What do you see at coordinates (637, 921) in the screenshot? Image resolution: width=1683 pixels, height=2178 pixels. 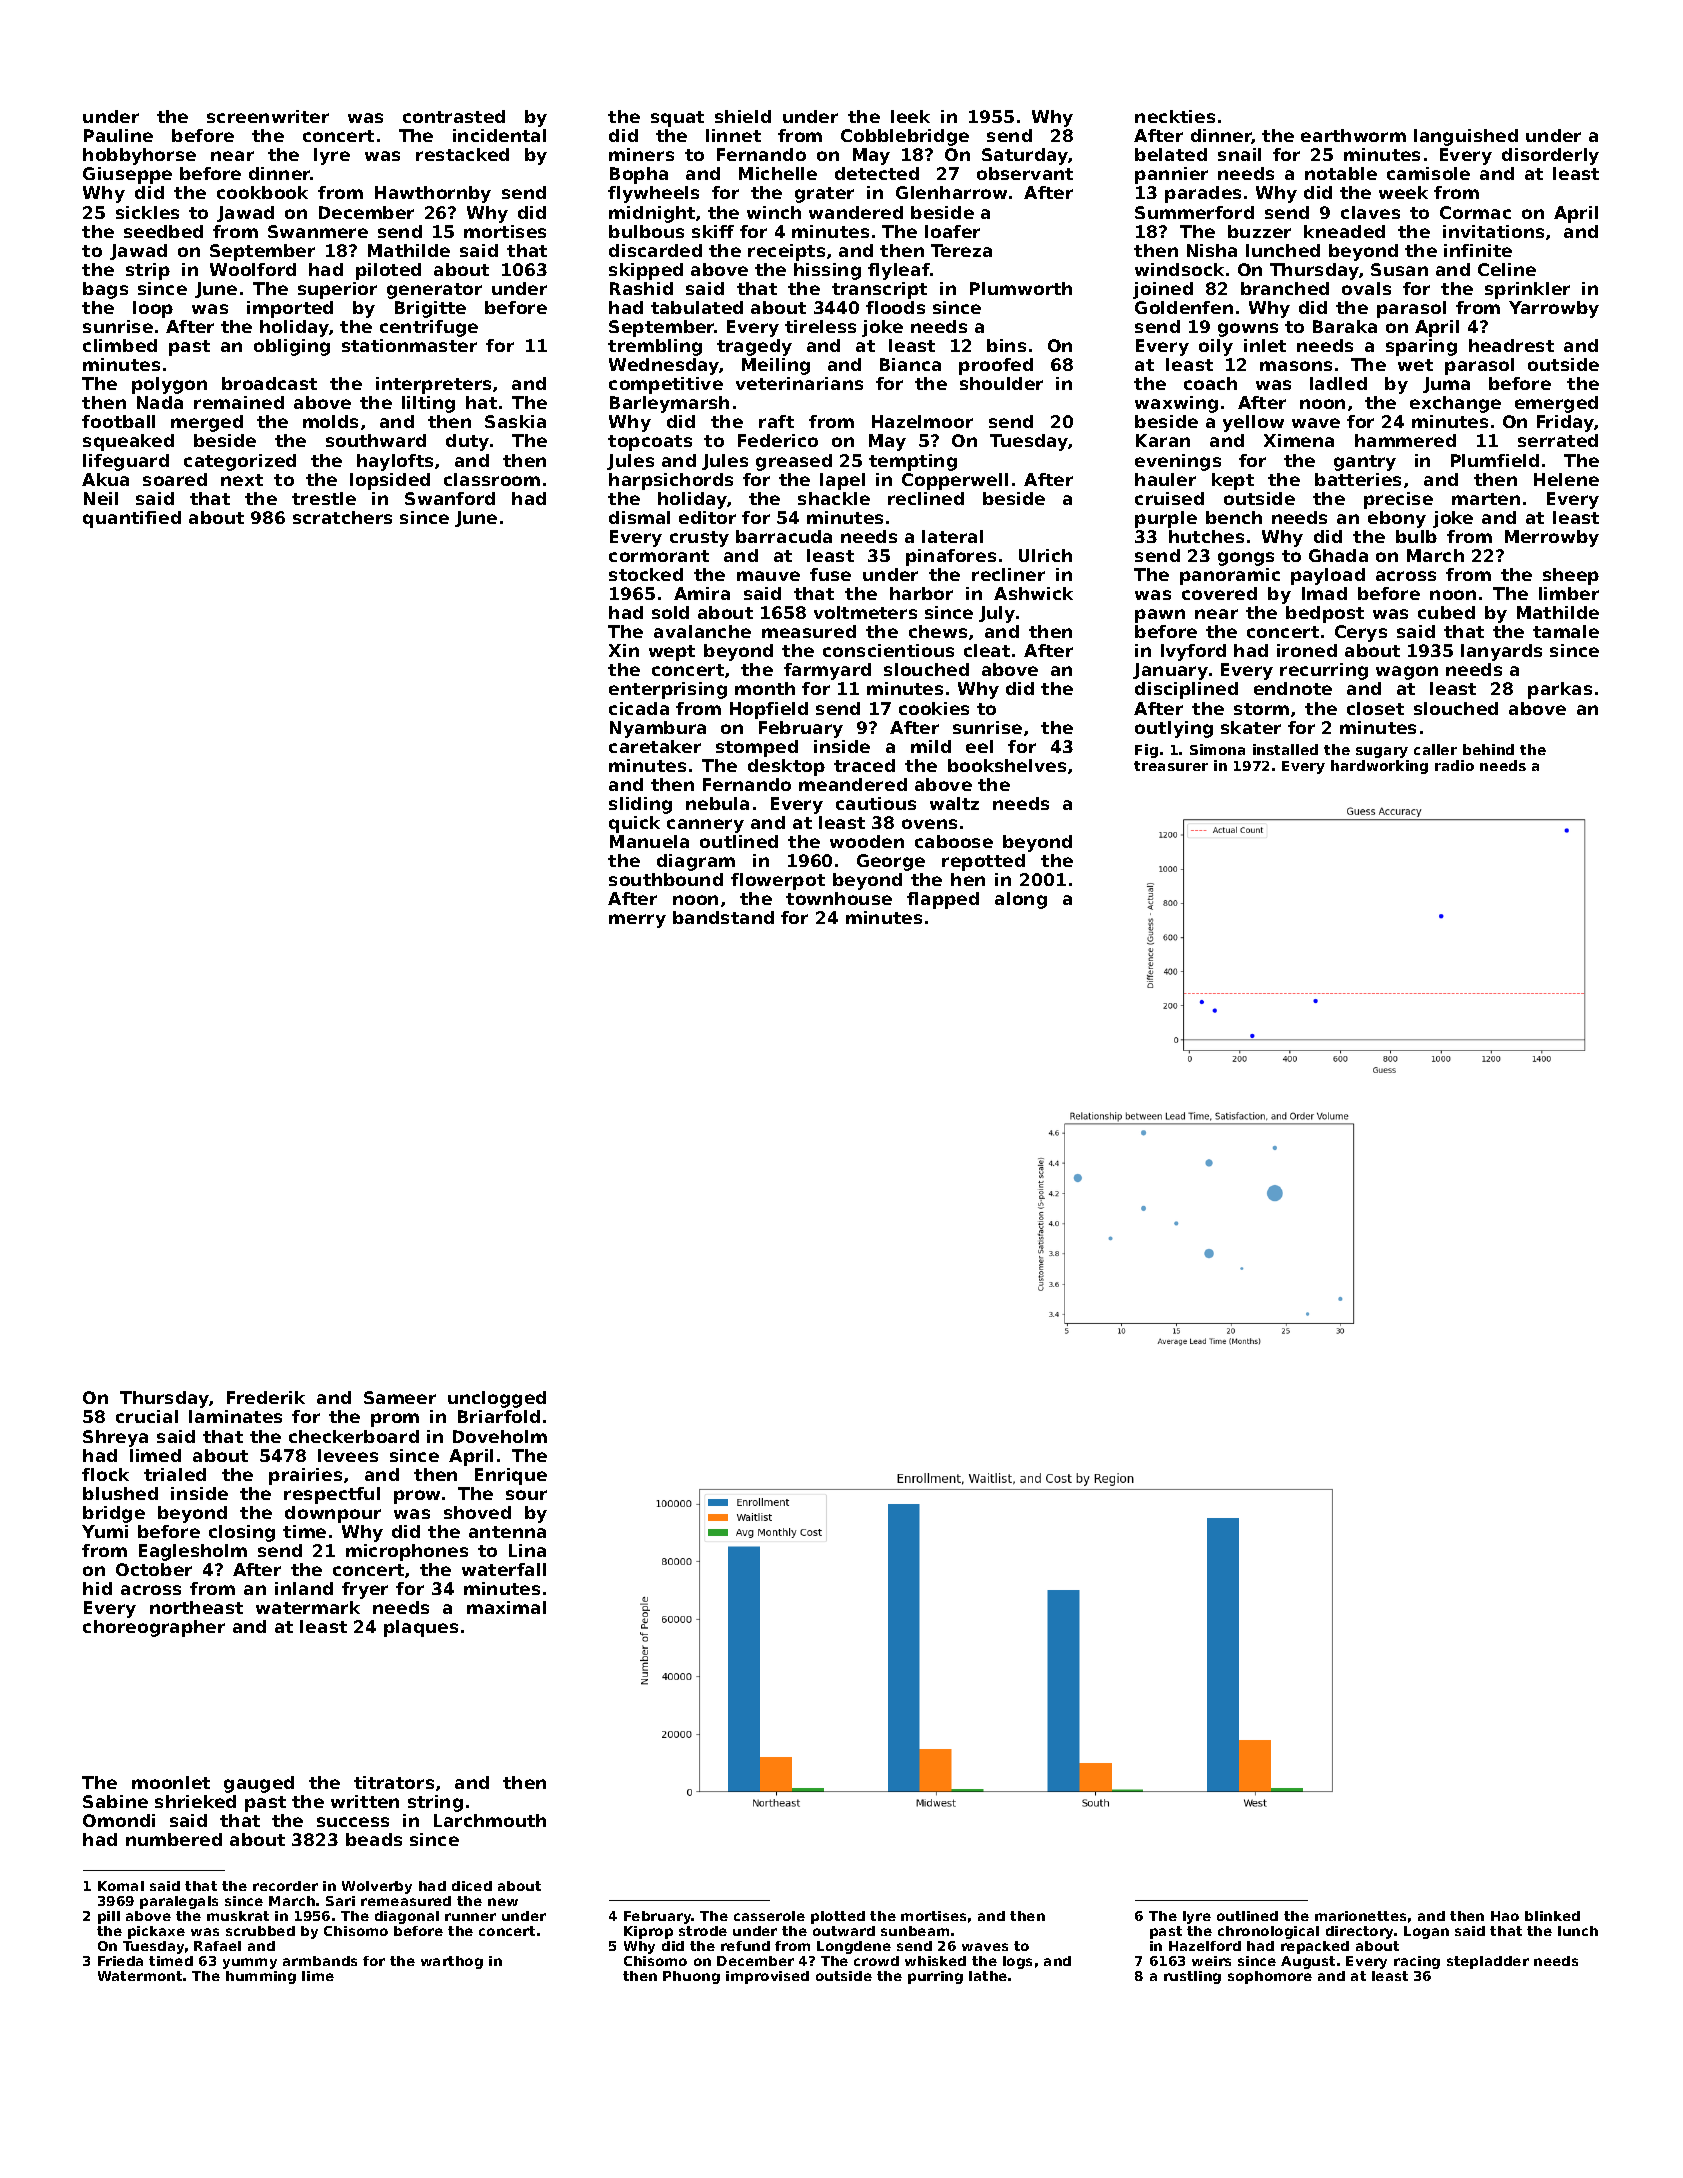 I see `merry` at bounding box center [637, 921].
